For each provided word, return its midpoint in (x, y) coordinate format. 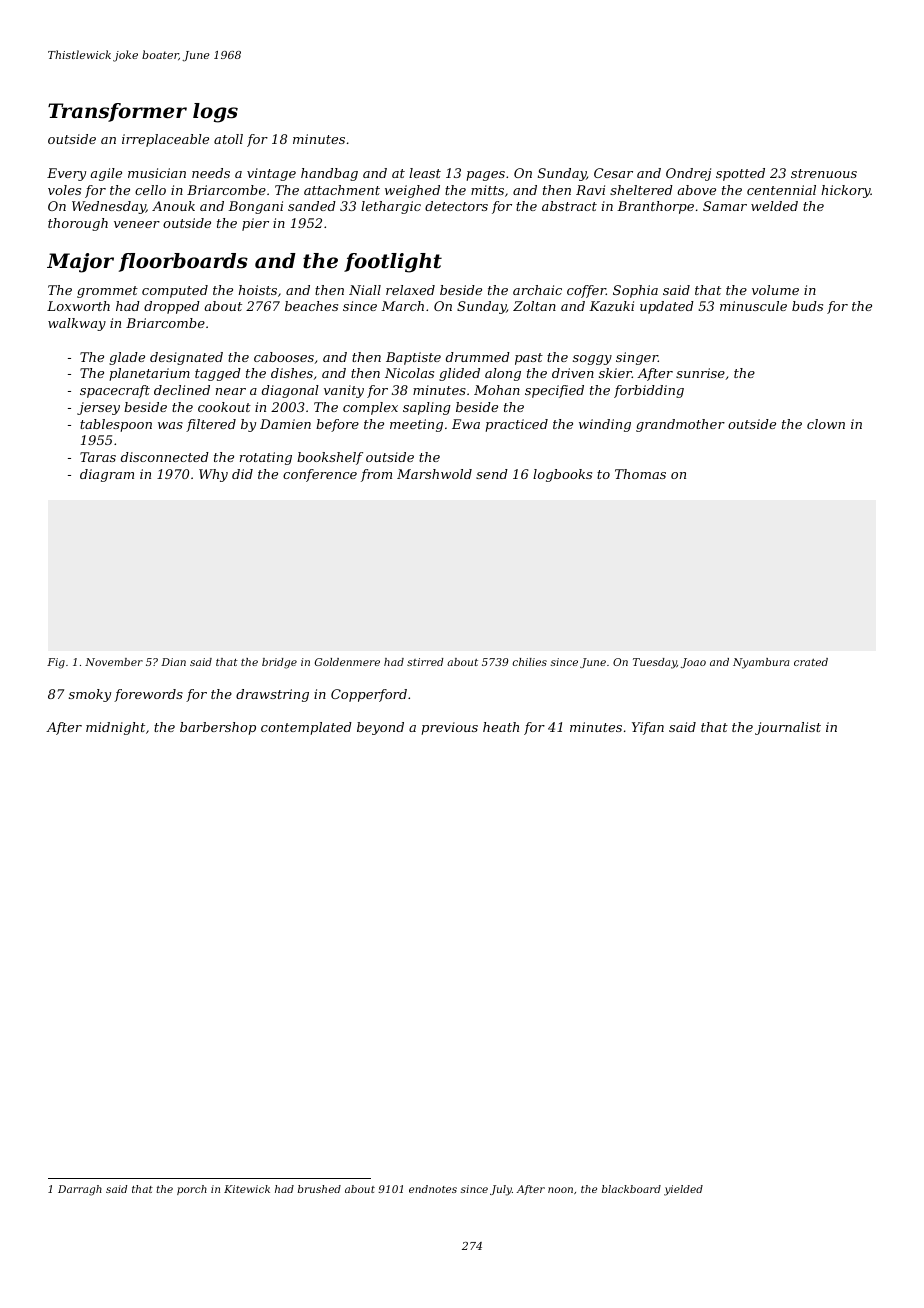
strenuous (824, 173)
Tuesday (655, 663)
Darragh (80, 1190)
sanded (312, 206)
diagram (107, 475)
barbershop (218, 728)
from (376, 475)
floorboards (183, 262)
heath (501, 727)
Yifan (648, 728)
